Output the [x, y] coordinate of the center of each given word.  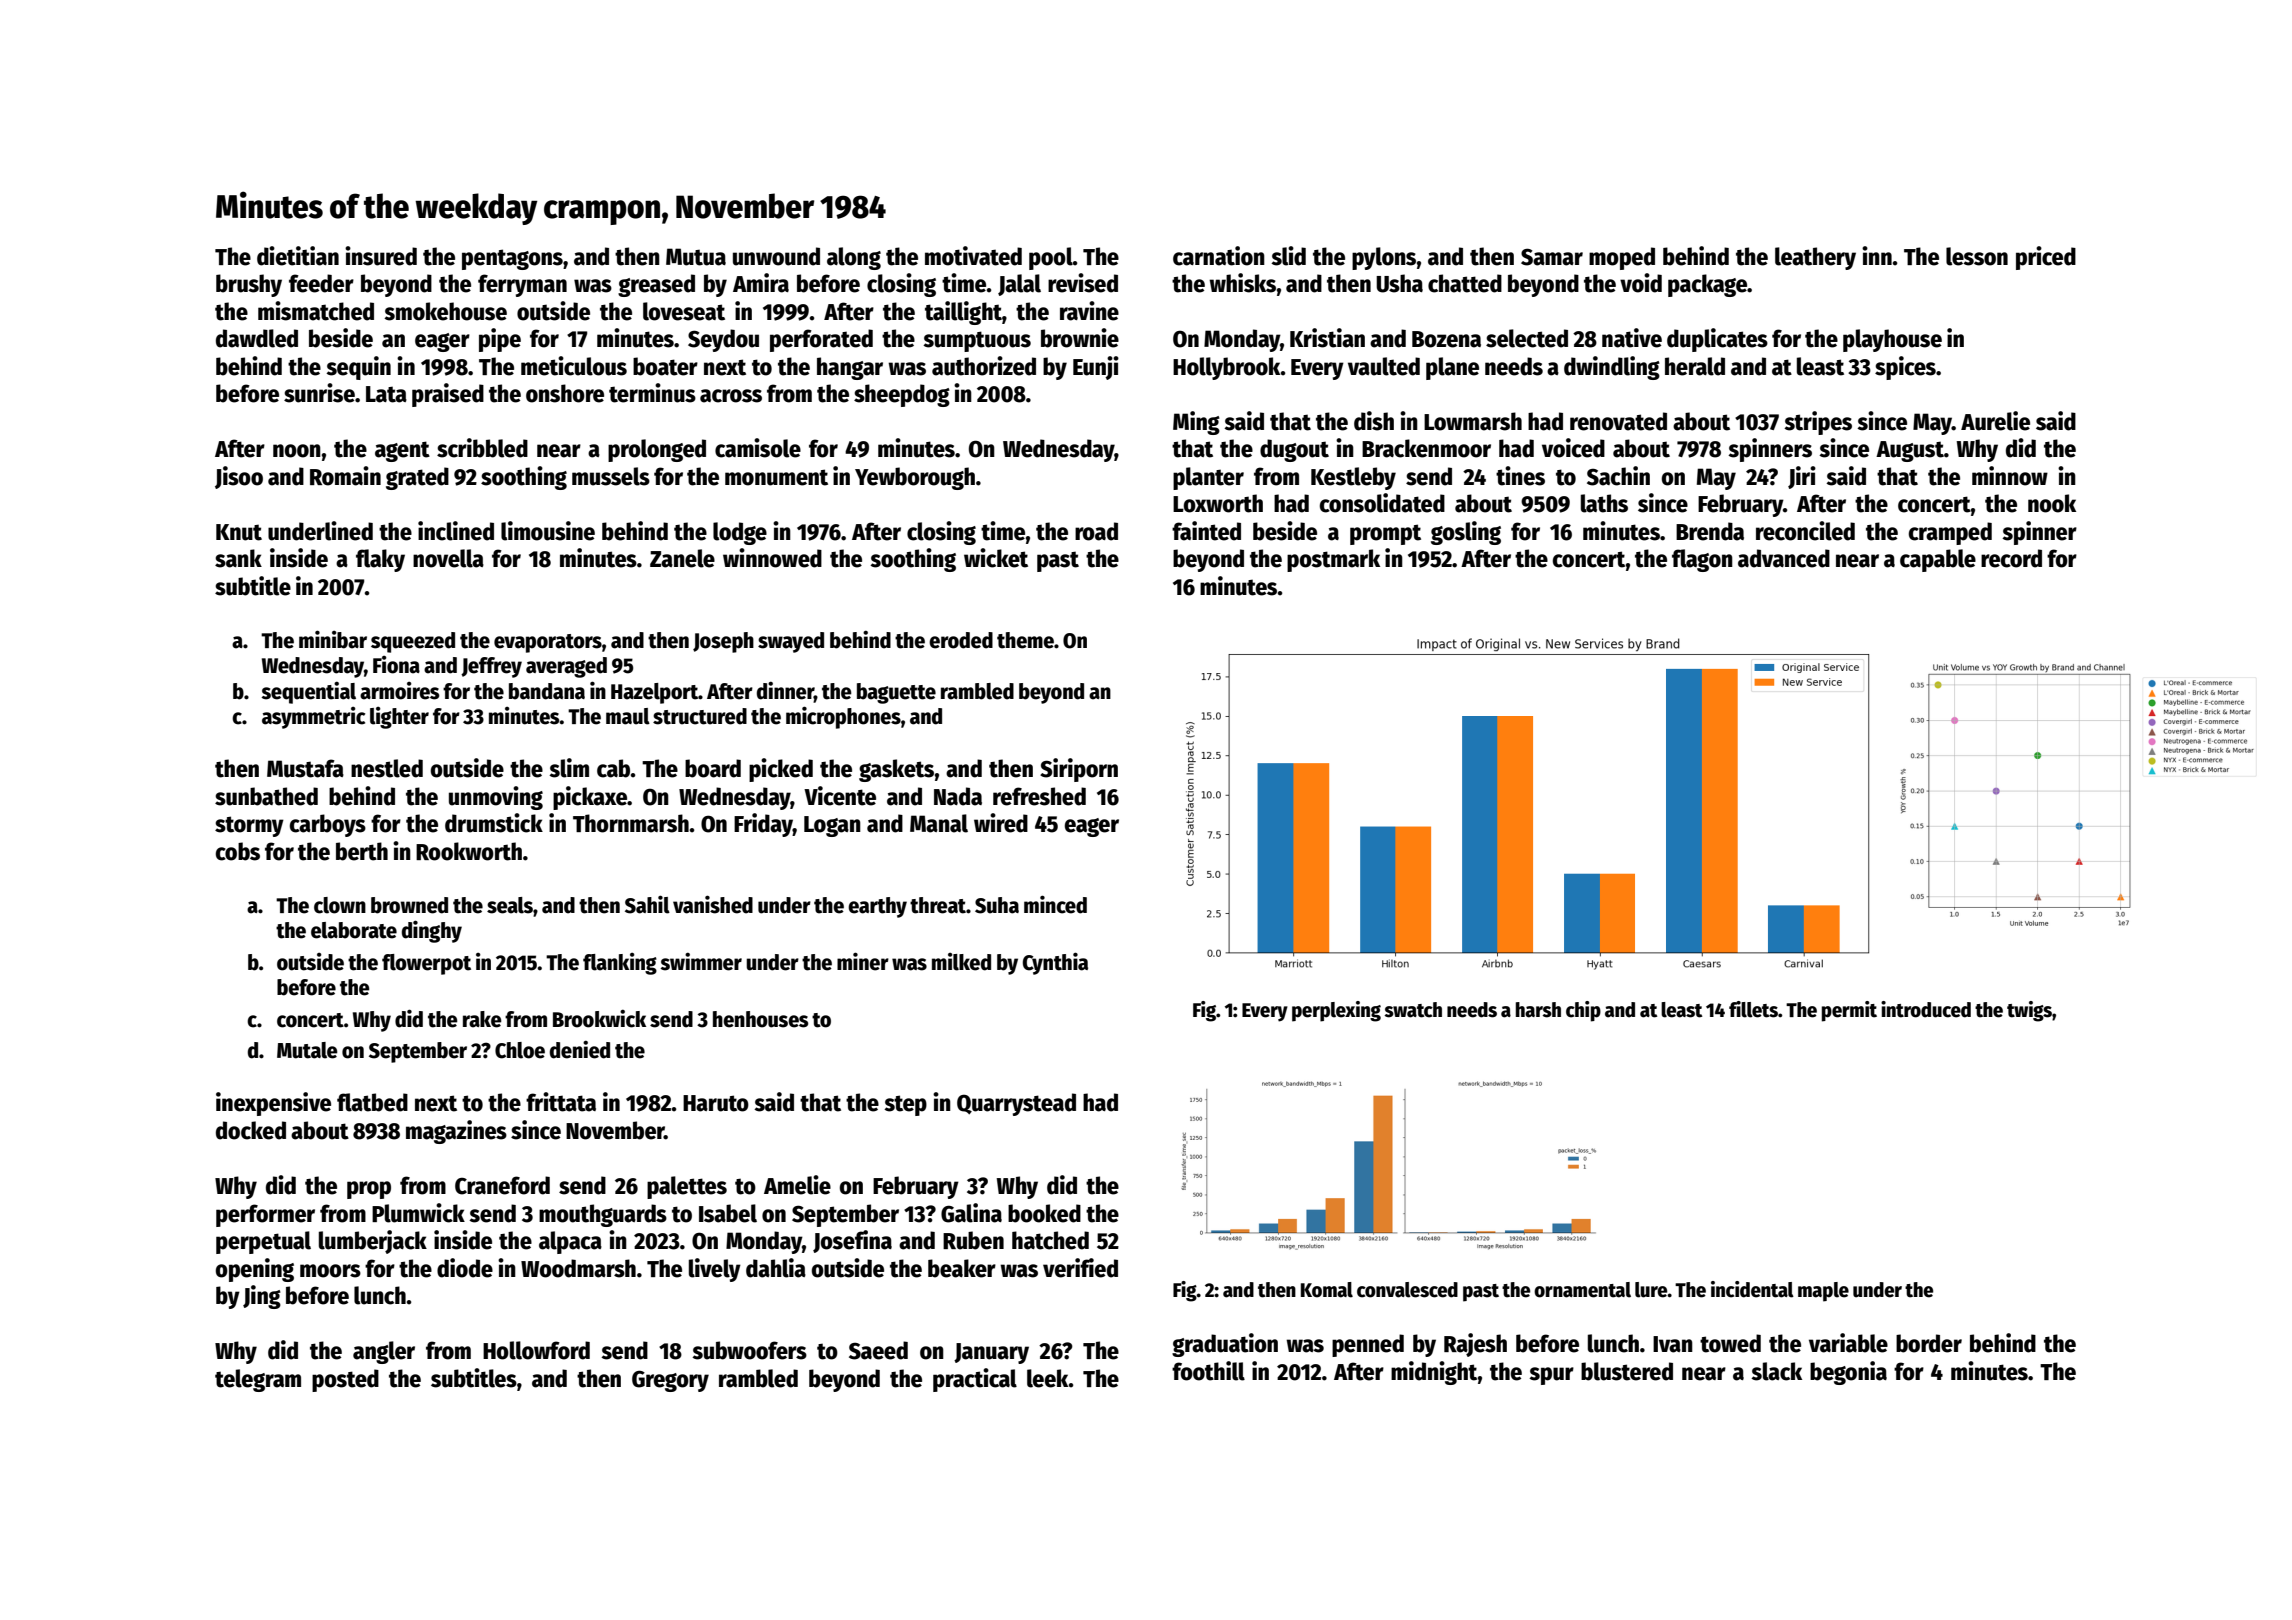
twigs [2029, 1011]
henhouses [761, 1019]
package [1707, 285]
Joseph [723, 642]
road [1096, 531]
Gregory [670, 1381]
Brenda [1710, 531]
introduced [1926, 1009]
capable [1938, 560]
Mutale [307, 1050]
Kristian [1327, 338]
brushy [249, 285]
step [905, 1105]
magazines [456, 1132]
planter [1208, 478]
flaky [380, 560]
